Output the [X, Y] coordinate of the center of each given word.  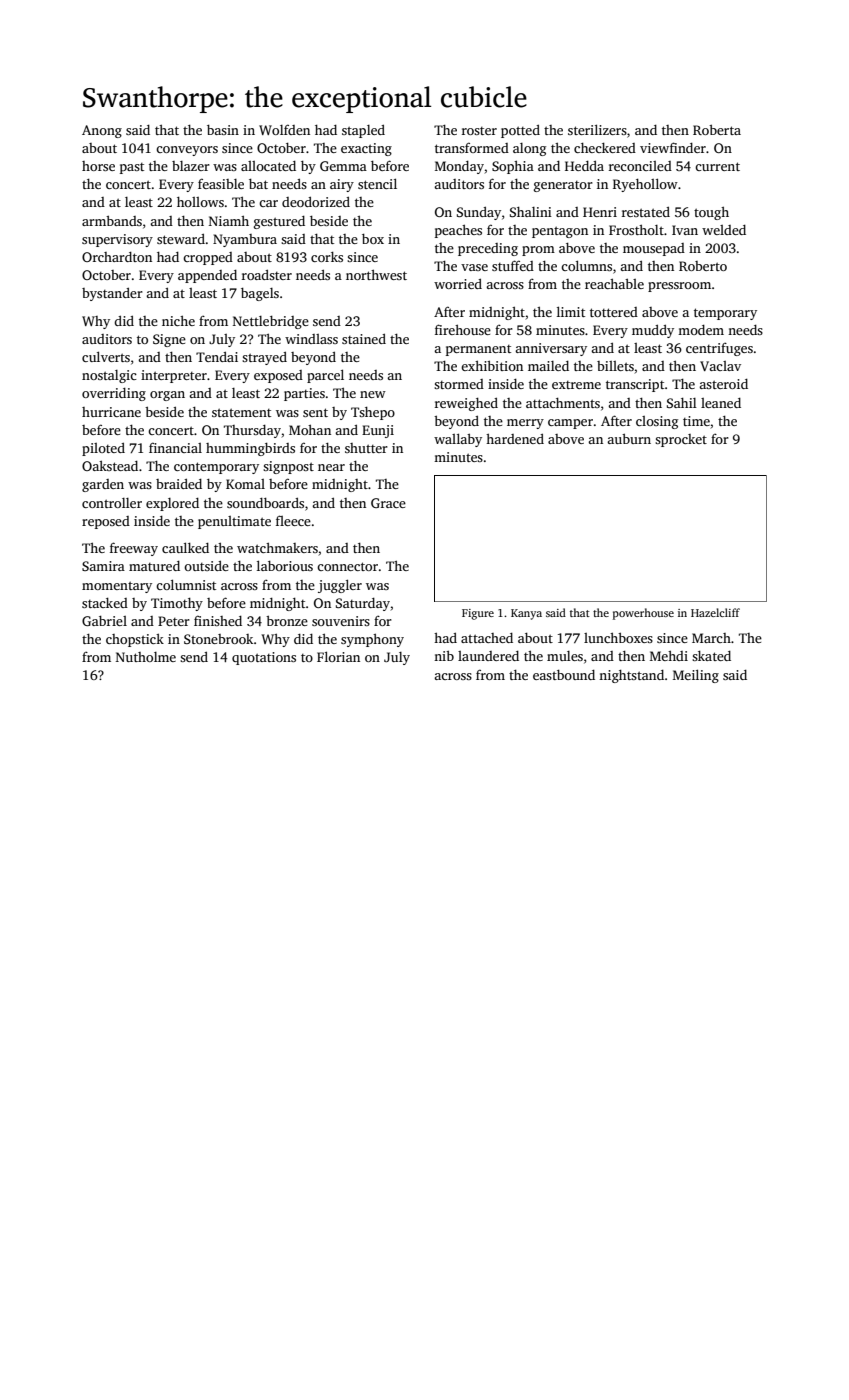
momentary [117, 587]
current [717, 166]
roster [479, 131]
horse [98, 166]
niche [178, 320]
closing [657, 422]
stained [364, 338]
